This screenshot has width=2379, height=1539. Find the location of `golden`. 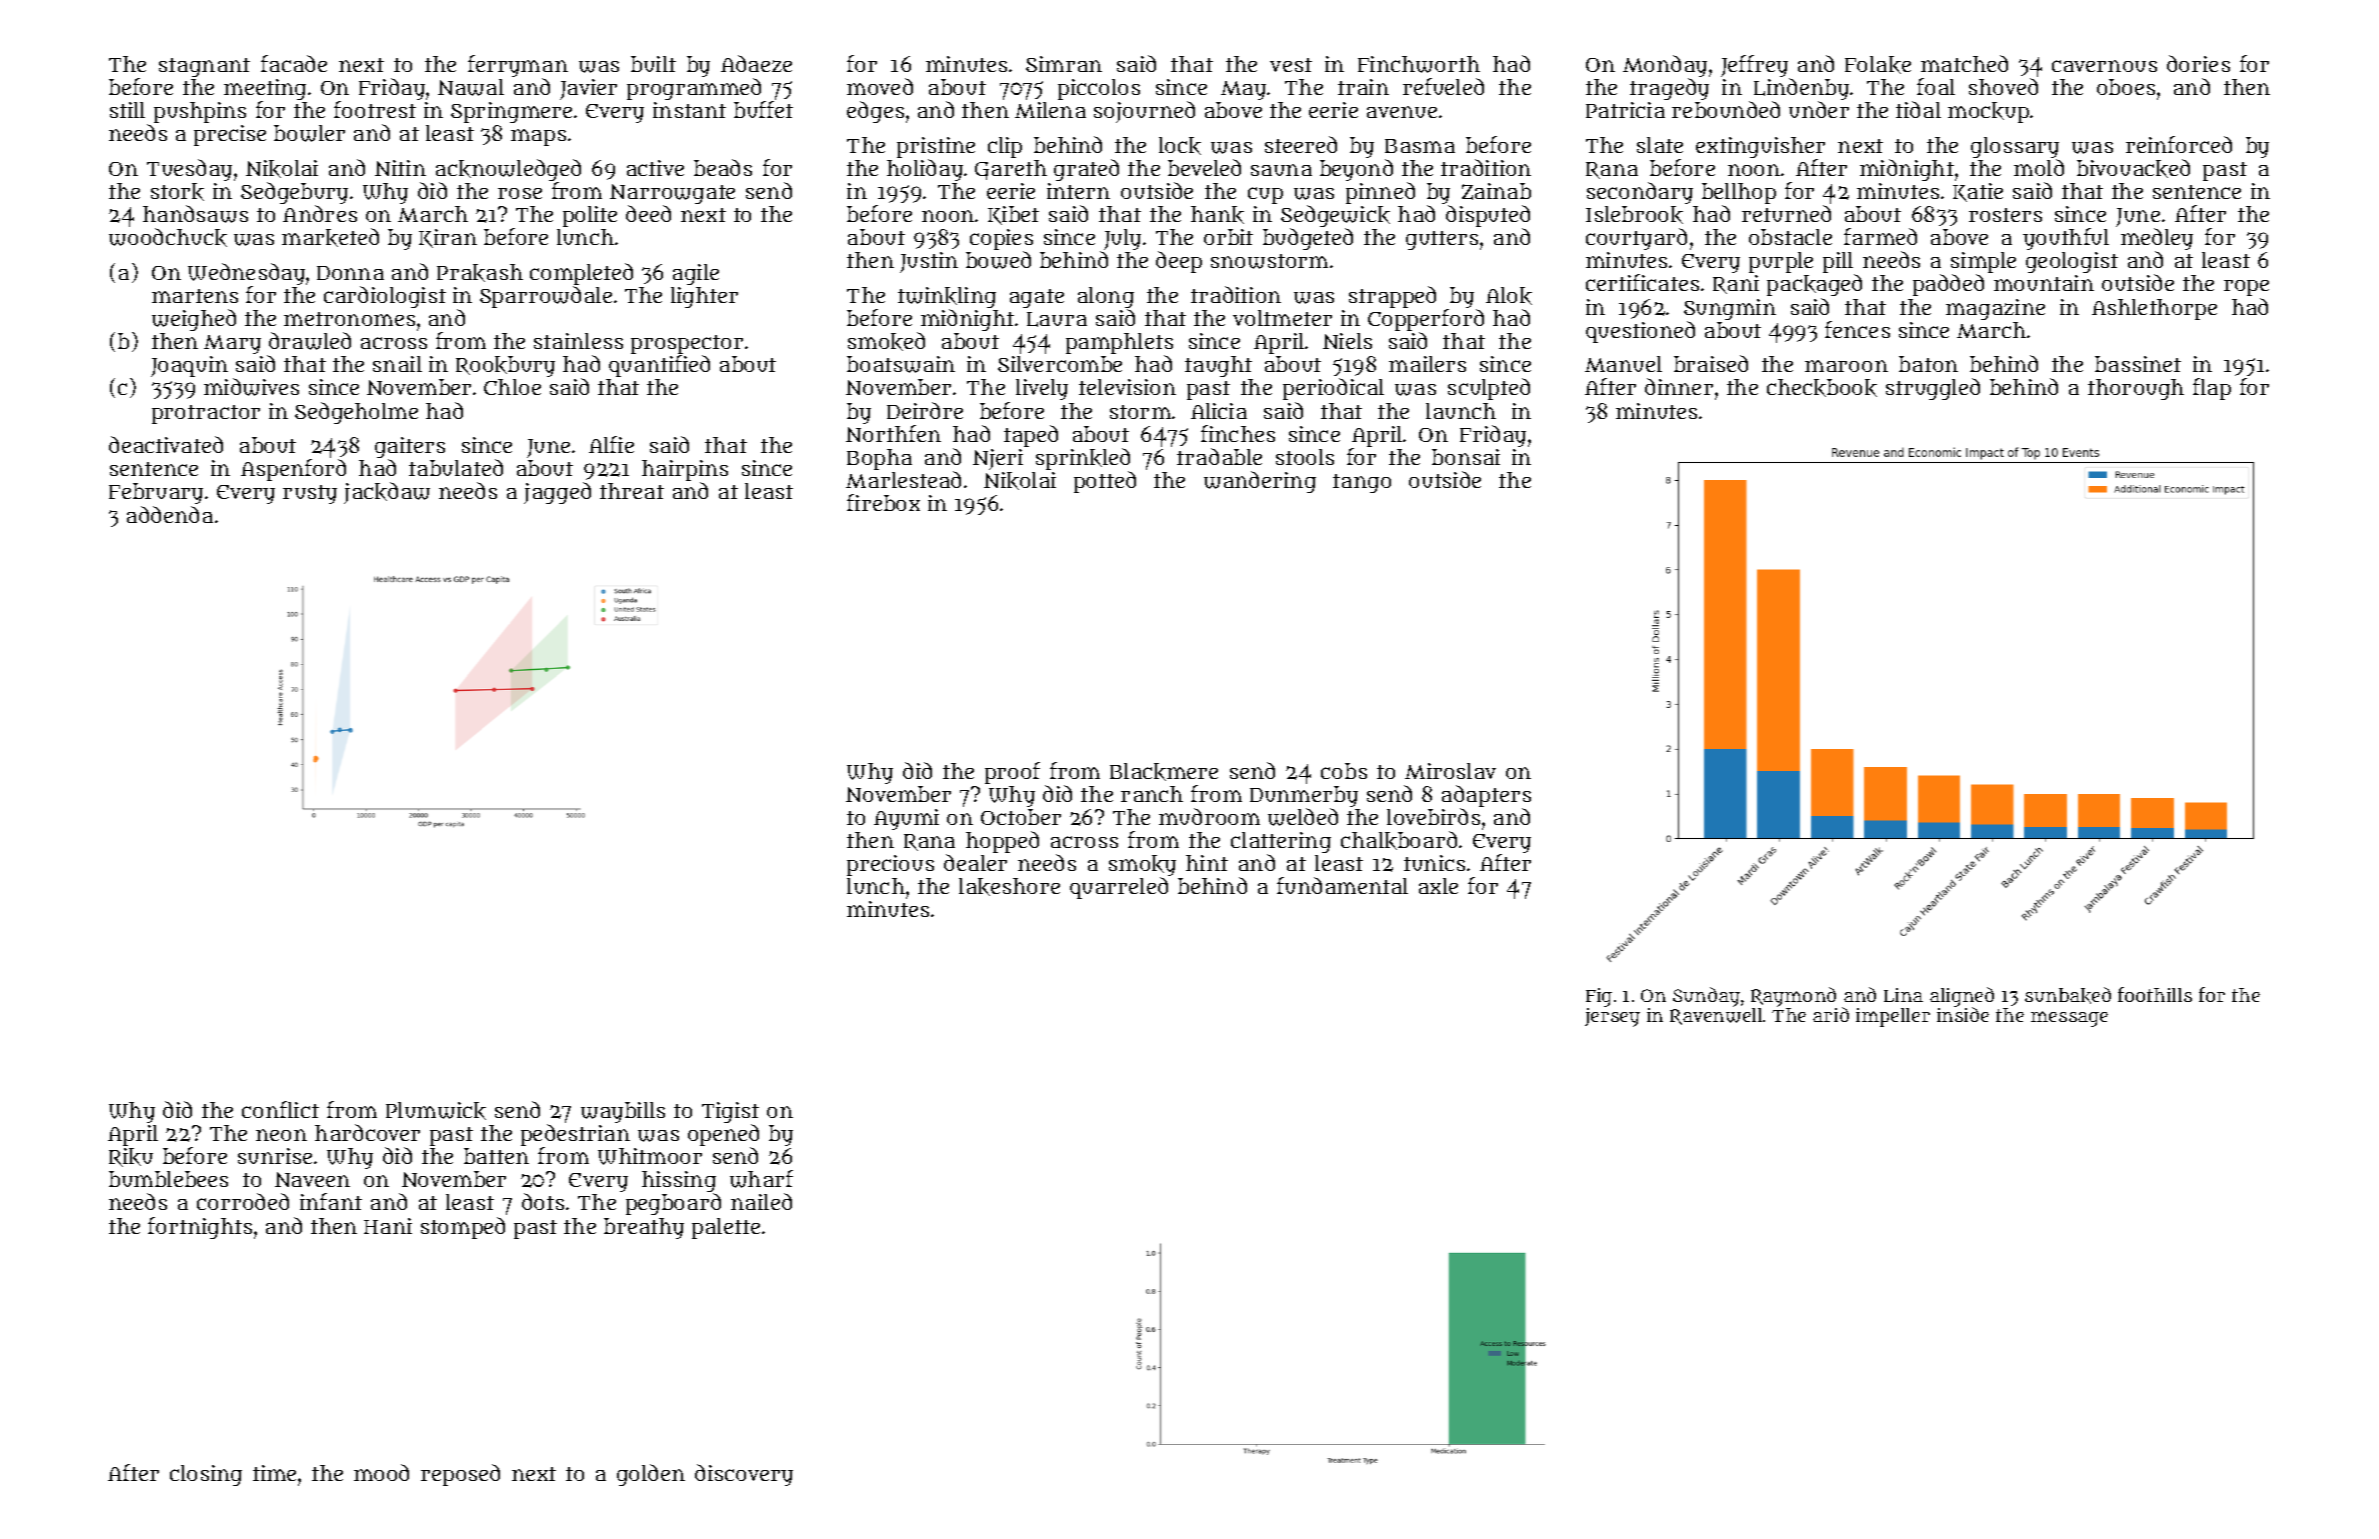

golden is located at coordinates (651, 1475).
